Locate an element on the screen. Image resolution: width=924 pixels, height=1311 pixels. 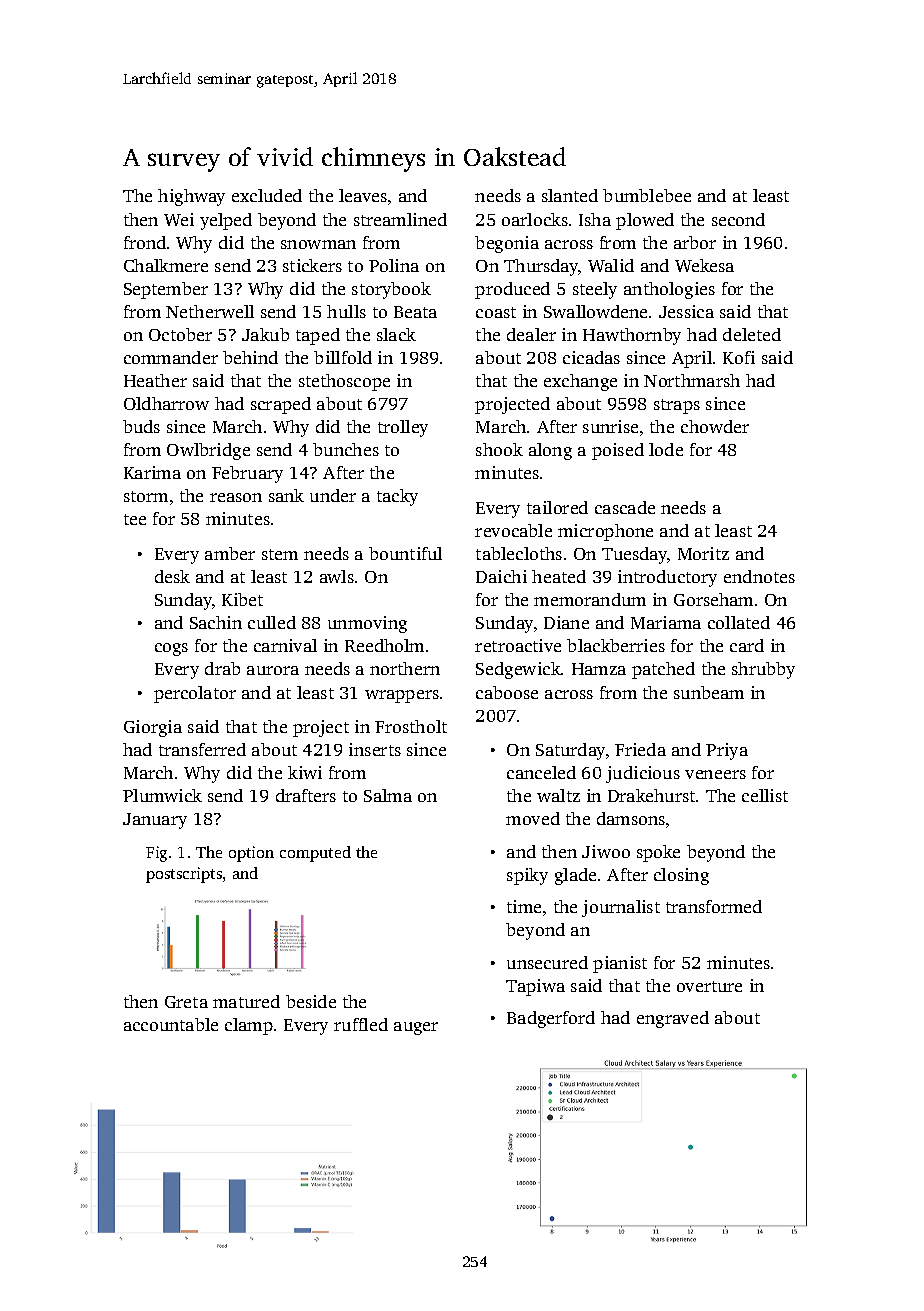
second is located at coordinates (738, 219).
